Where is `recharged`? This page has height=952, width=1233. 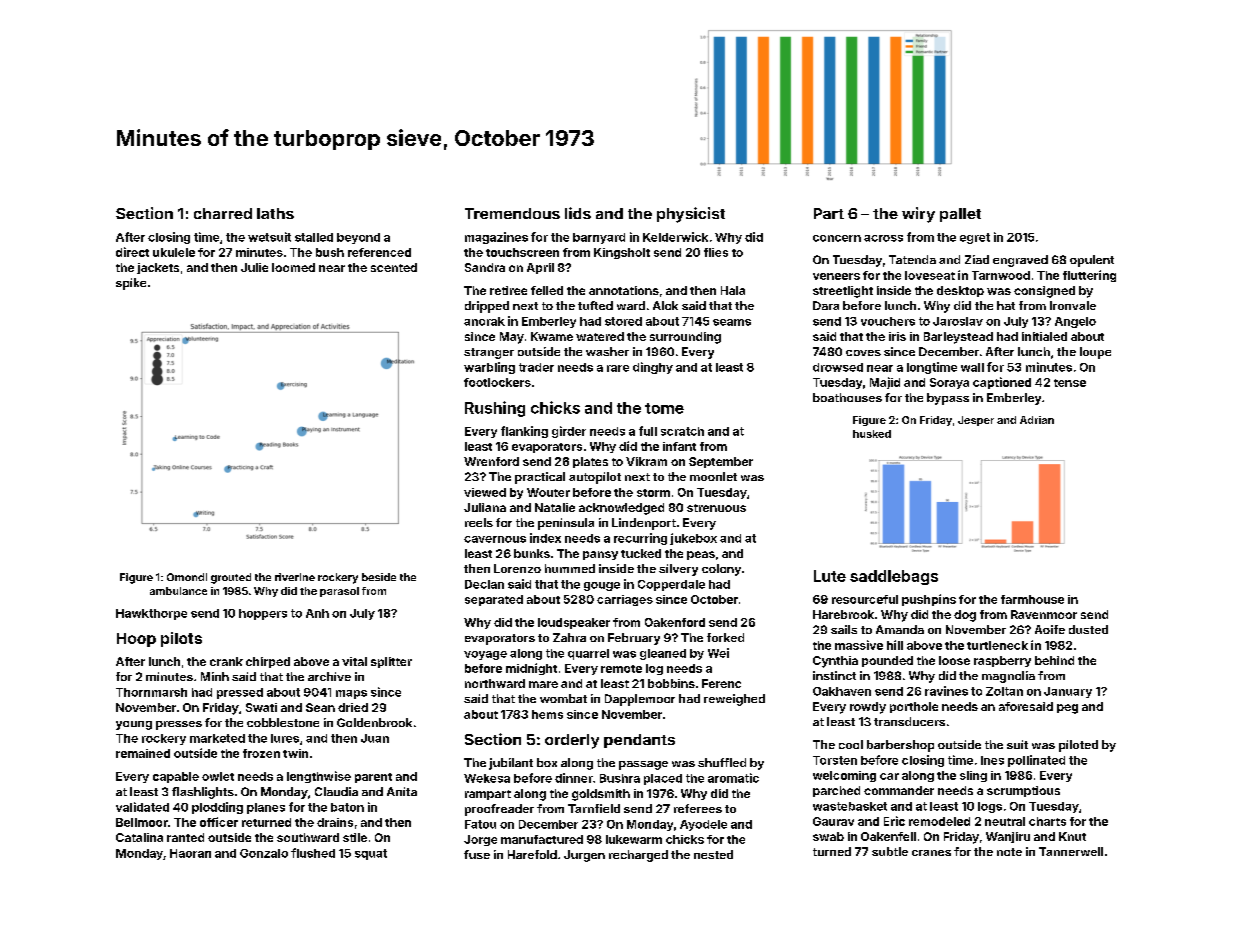
recharged is located at coordinates (638, 856).
